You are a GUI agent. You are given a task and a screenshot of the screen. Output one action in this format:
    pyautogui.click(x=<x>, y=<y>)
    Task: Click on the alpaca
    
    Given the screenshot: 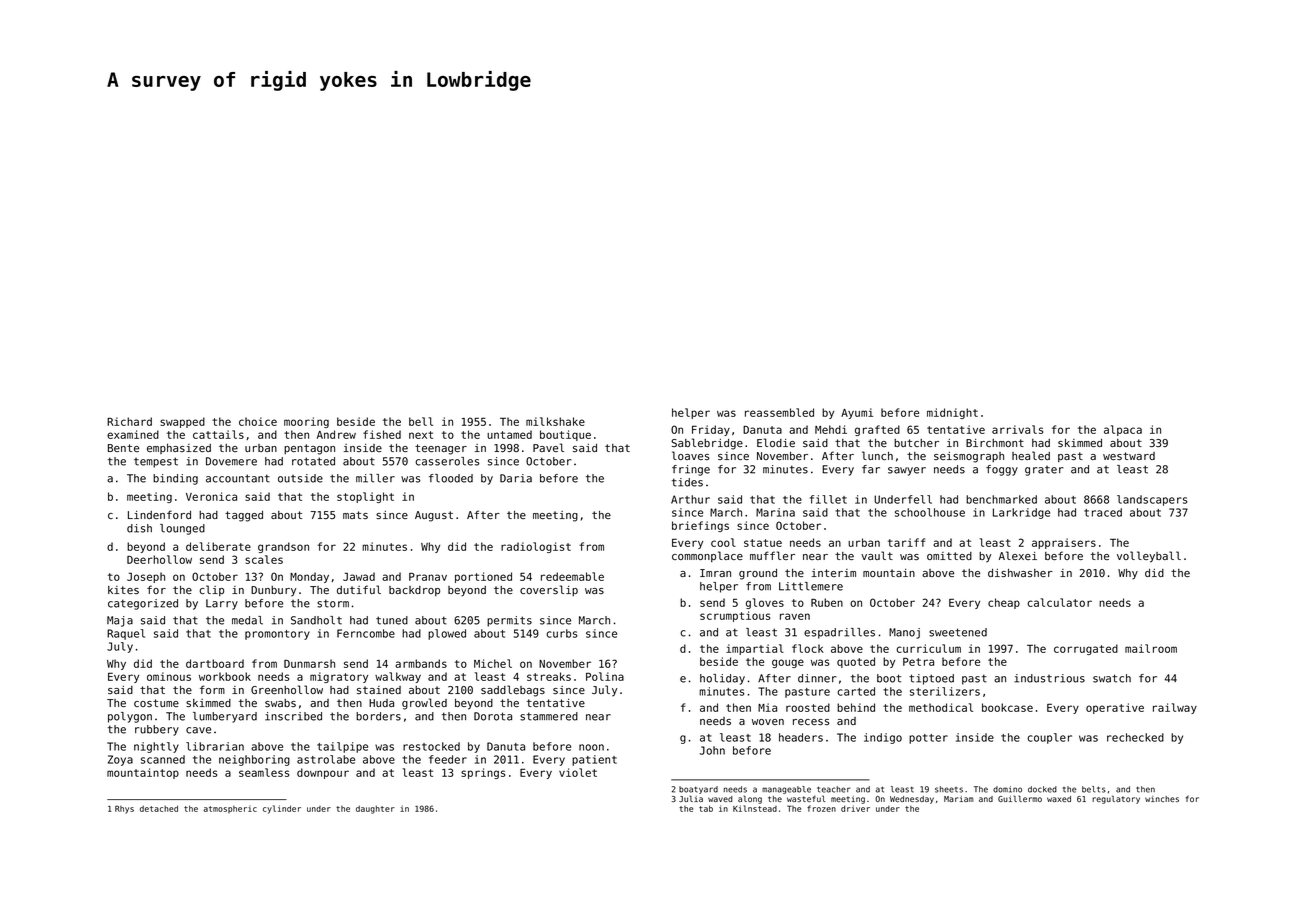 What is the action you would take?
    pyautogui.click(x=1123, y=430)
